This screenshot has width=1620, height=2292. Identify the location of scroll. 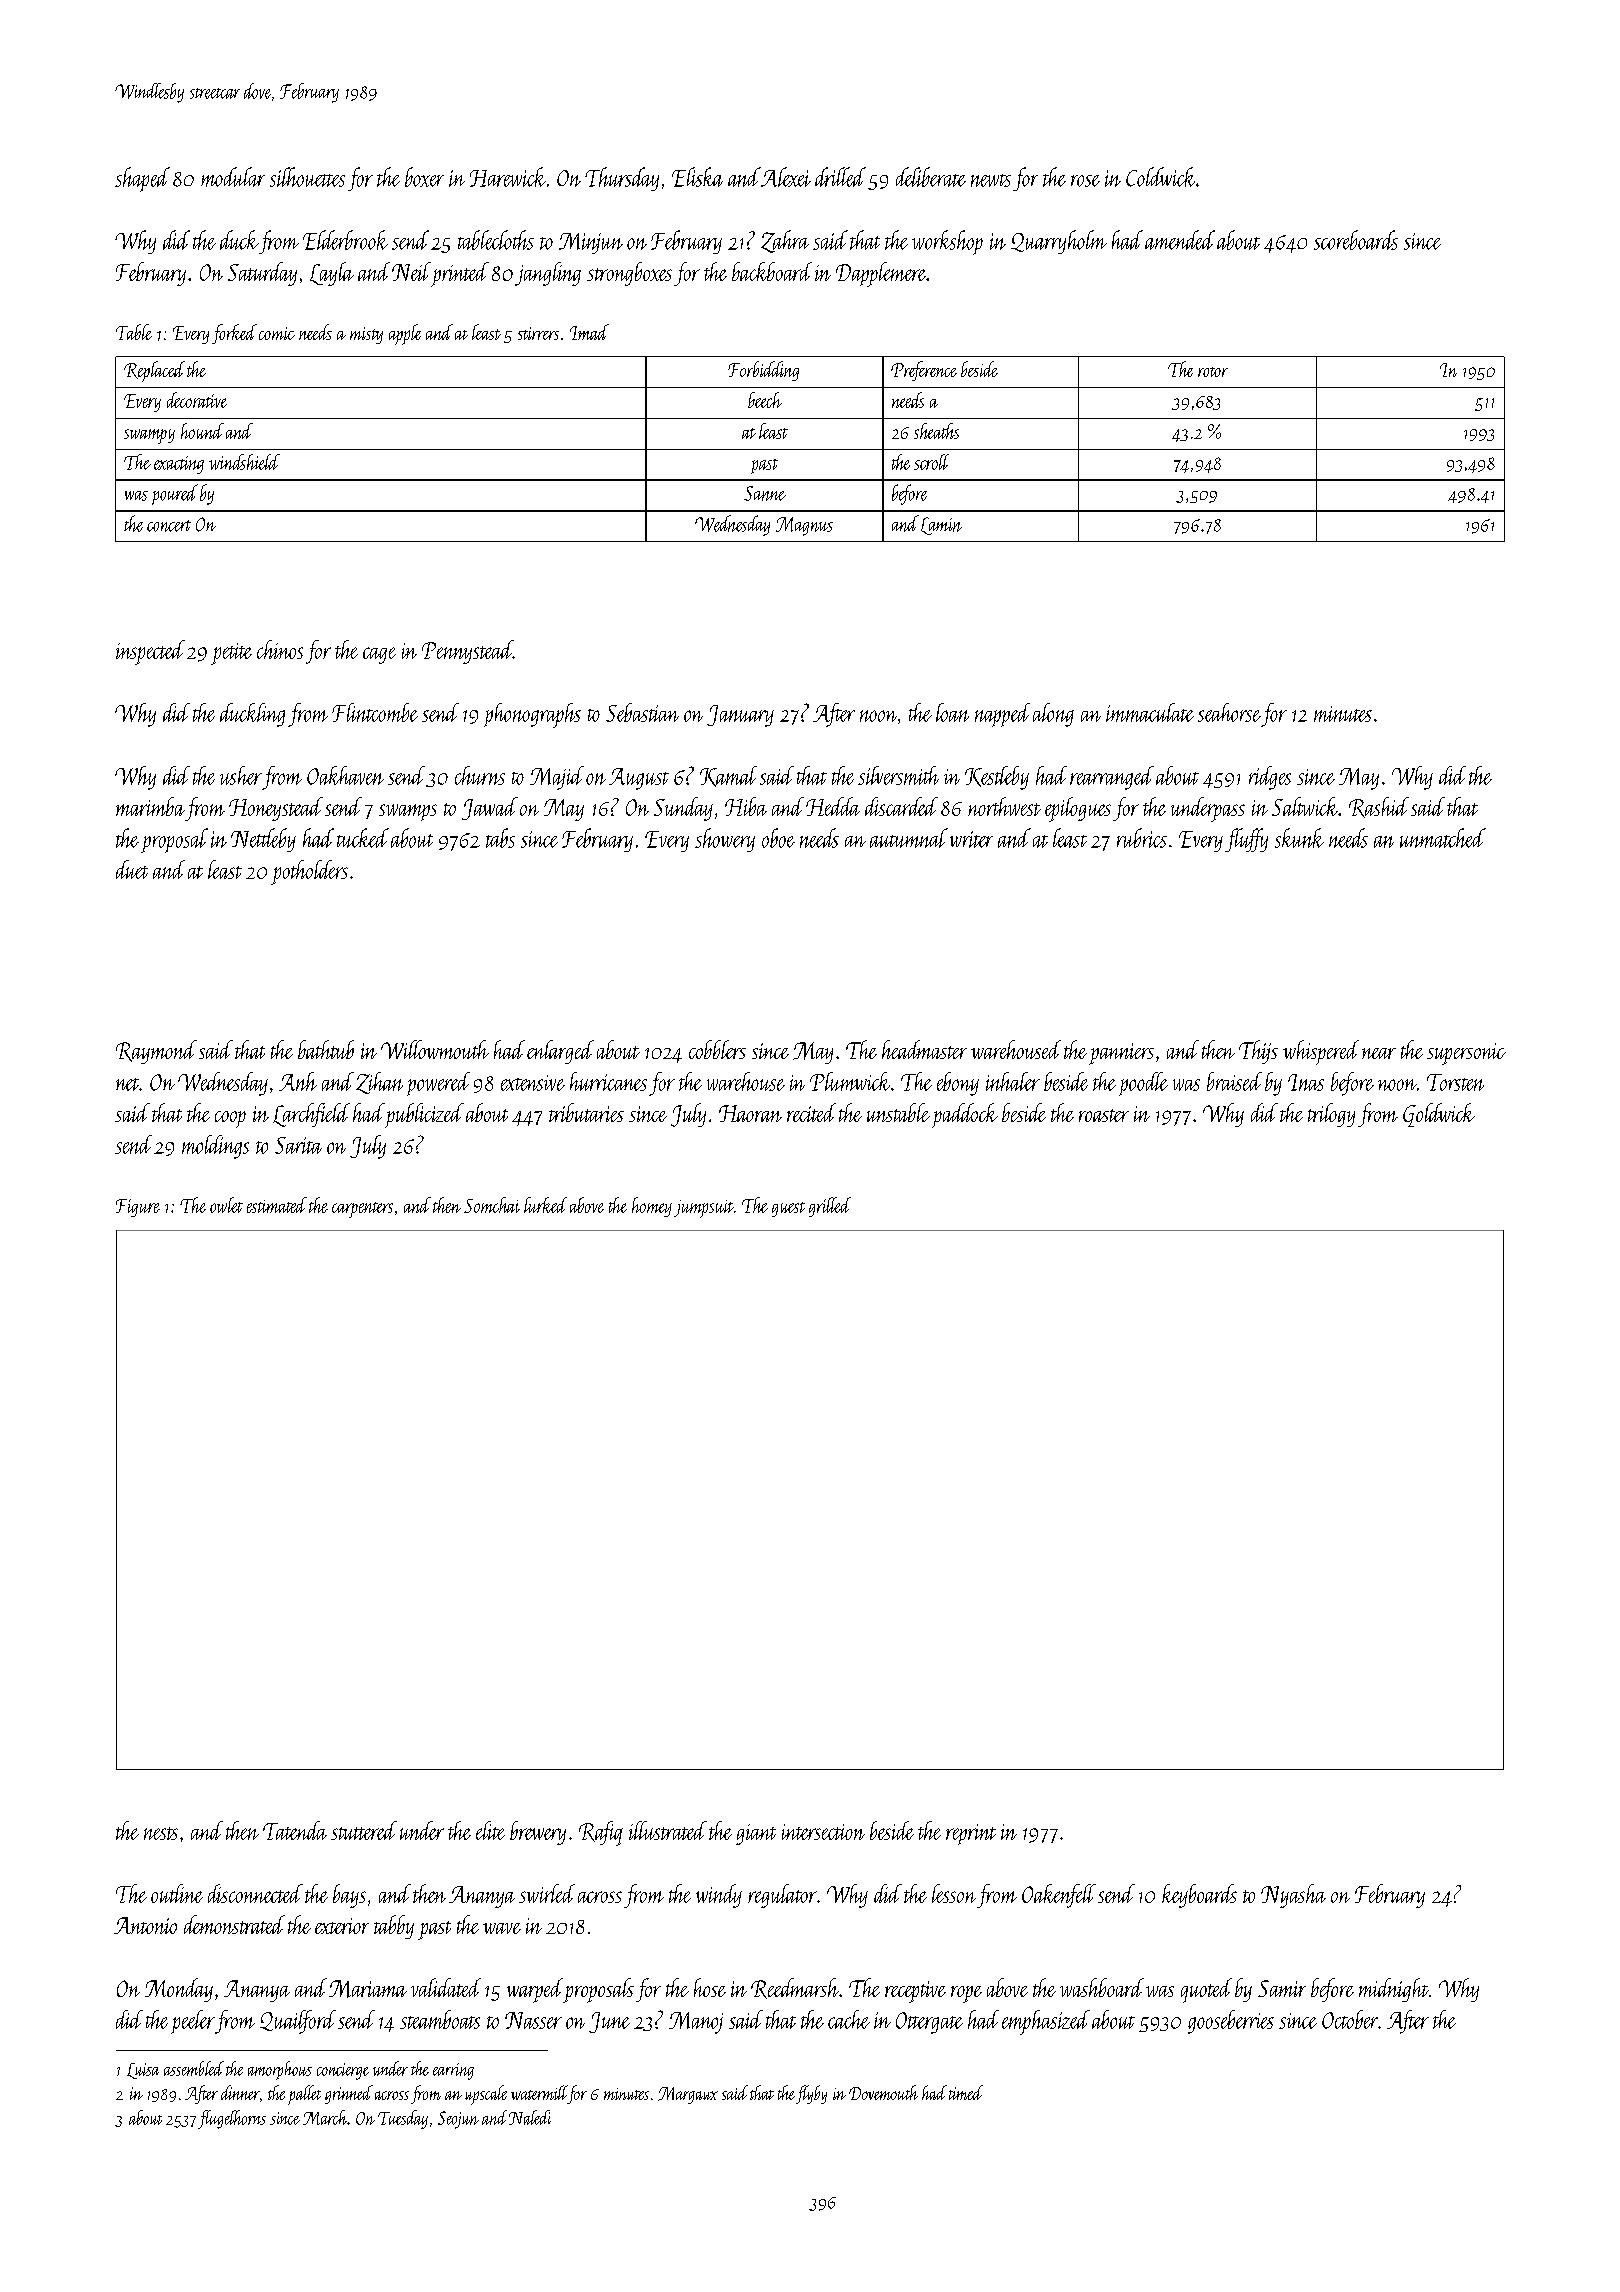
(931, 462).
